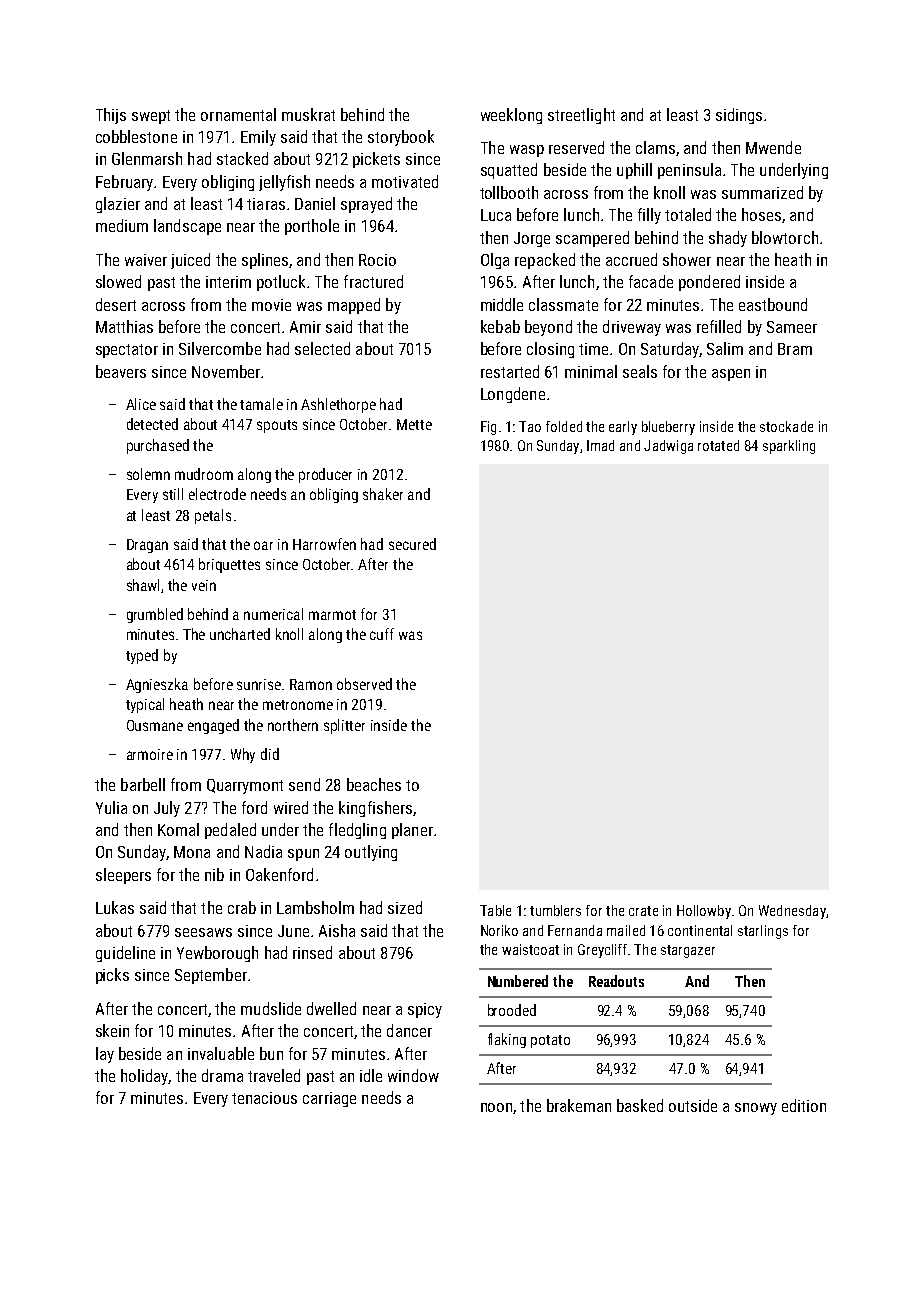 The image size is (924, 1311). What do you see at coordinates (773, 147) in the screenshot?
I see `Mwende` at bounding box center [773, 147].
